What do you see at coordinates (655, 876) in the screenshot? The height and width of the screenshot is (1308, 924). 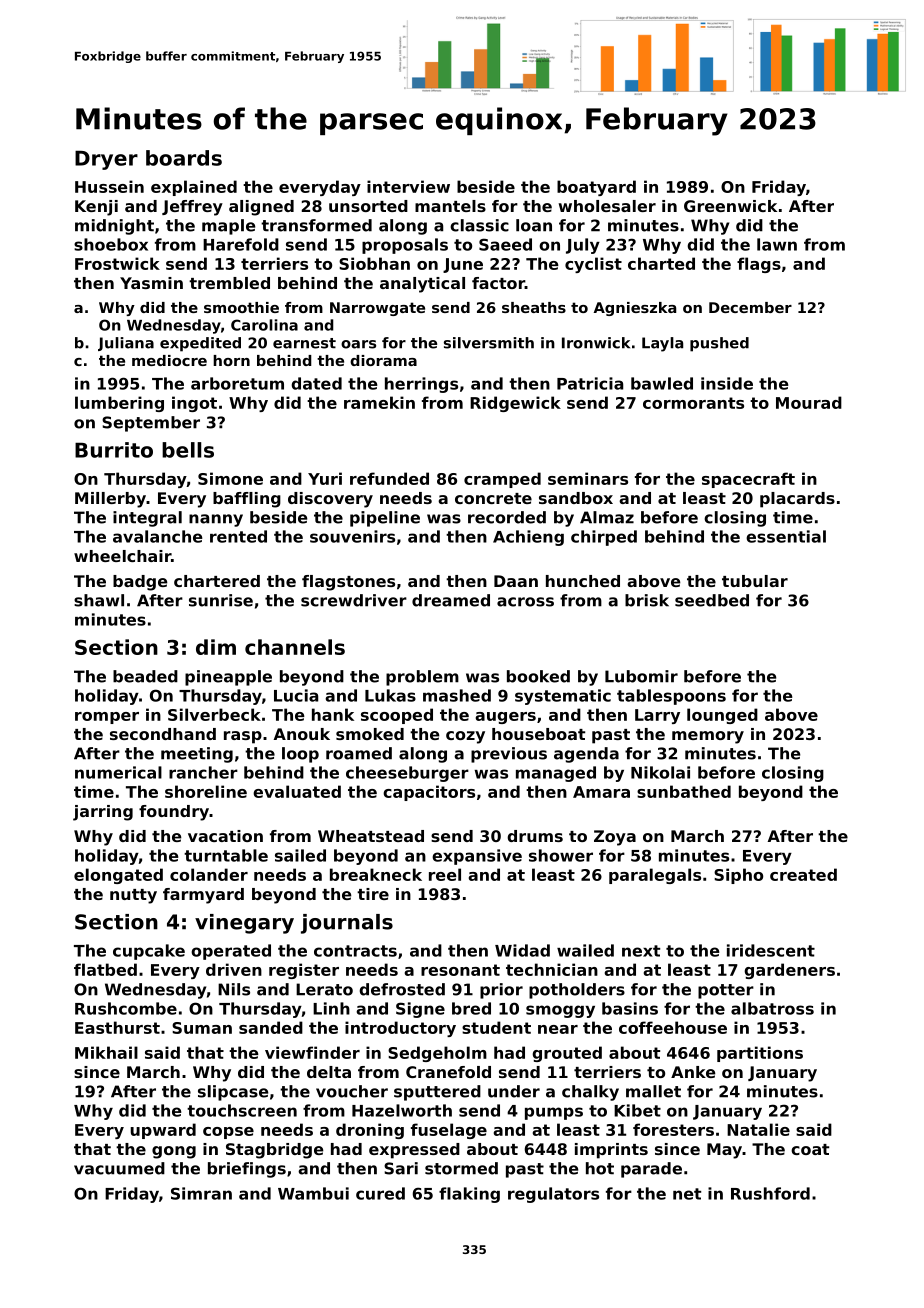 I see `paralegals` at bounding box center [655, 876].
